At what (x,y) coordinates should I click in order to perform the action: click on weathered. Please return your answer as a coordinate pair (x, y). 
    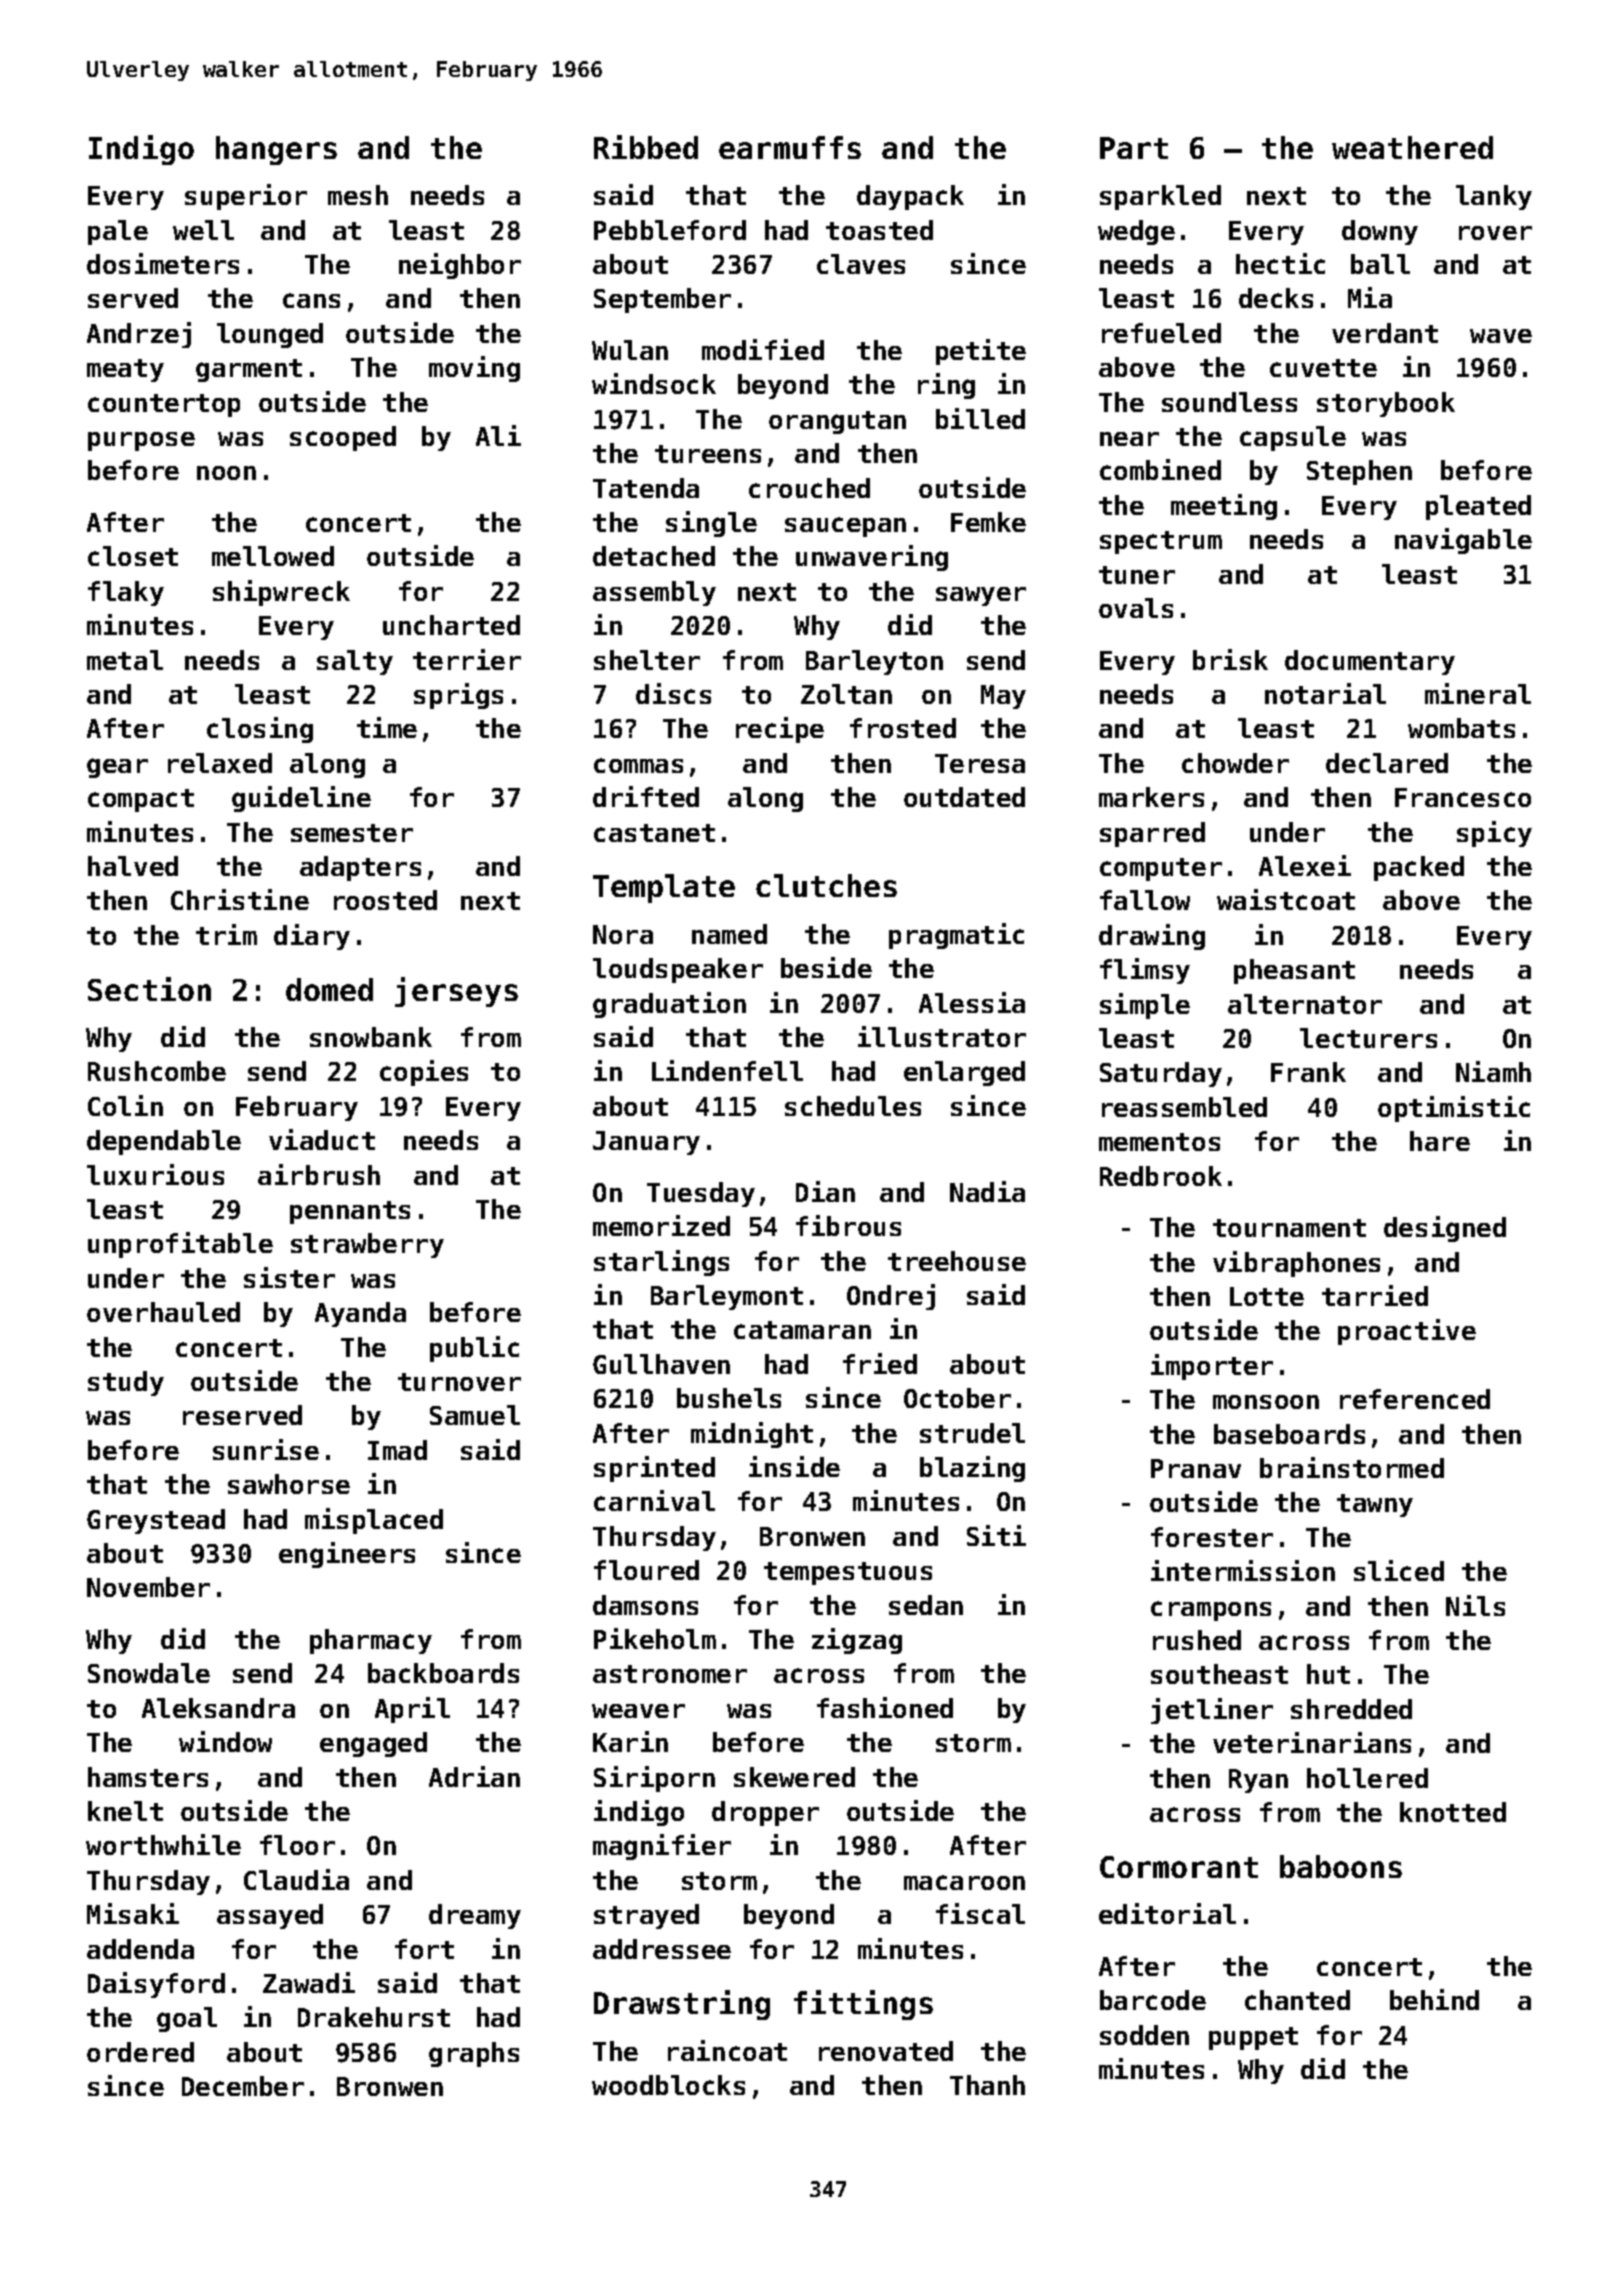
    Looking at the image, I should click on (1412, 147).
